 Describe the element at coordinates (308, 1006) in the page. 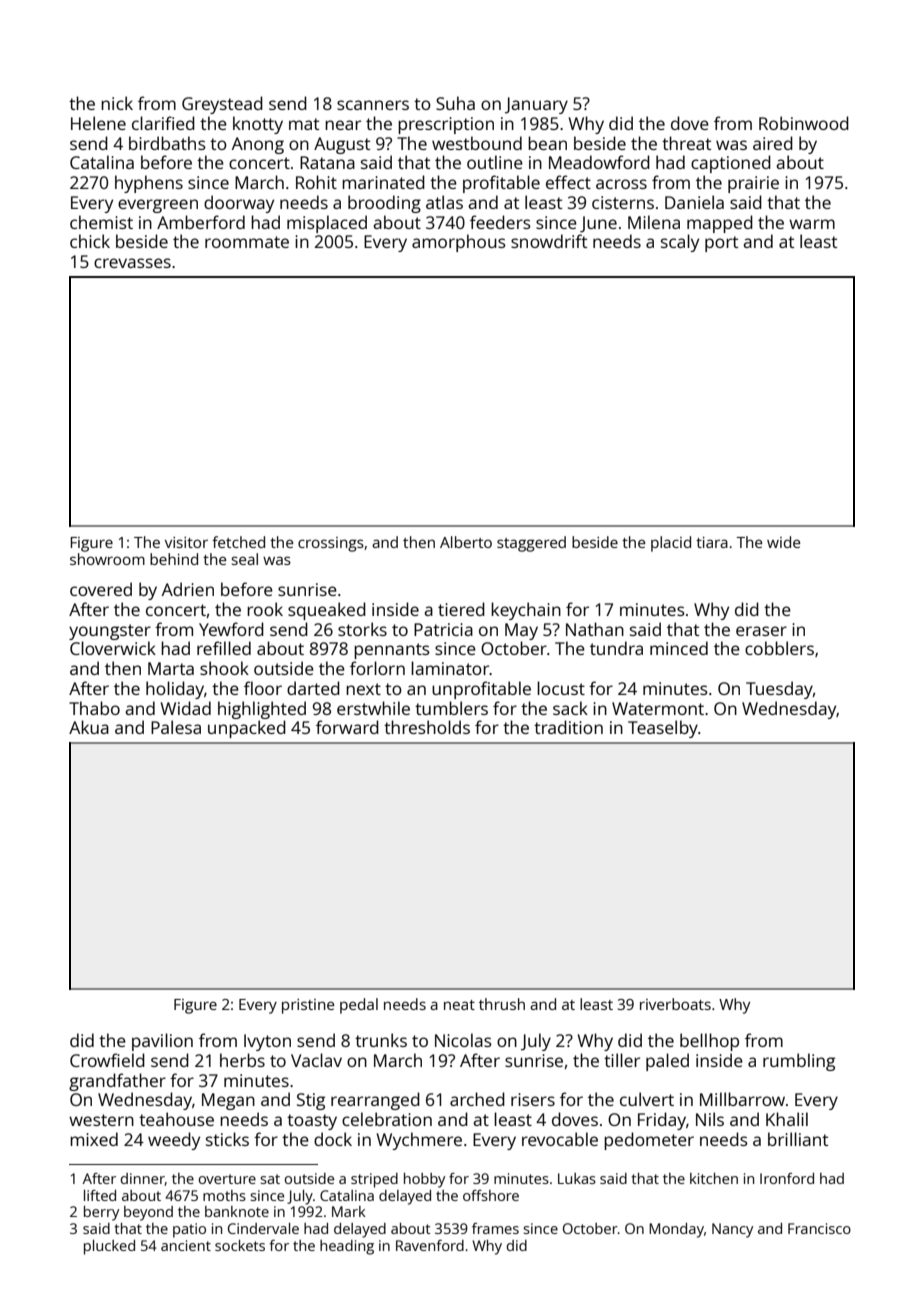

I see `pristine` at that location.
